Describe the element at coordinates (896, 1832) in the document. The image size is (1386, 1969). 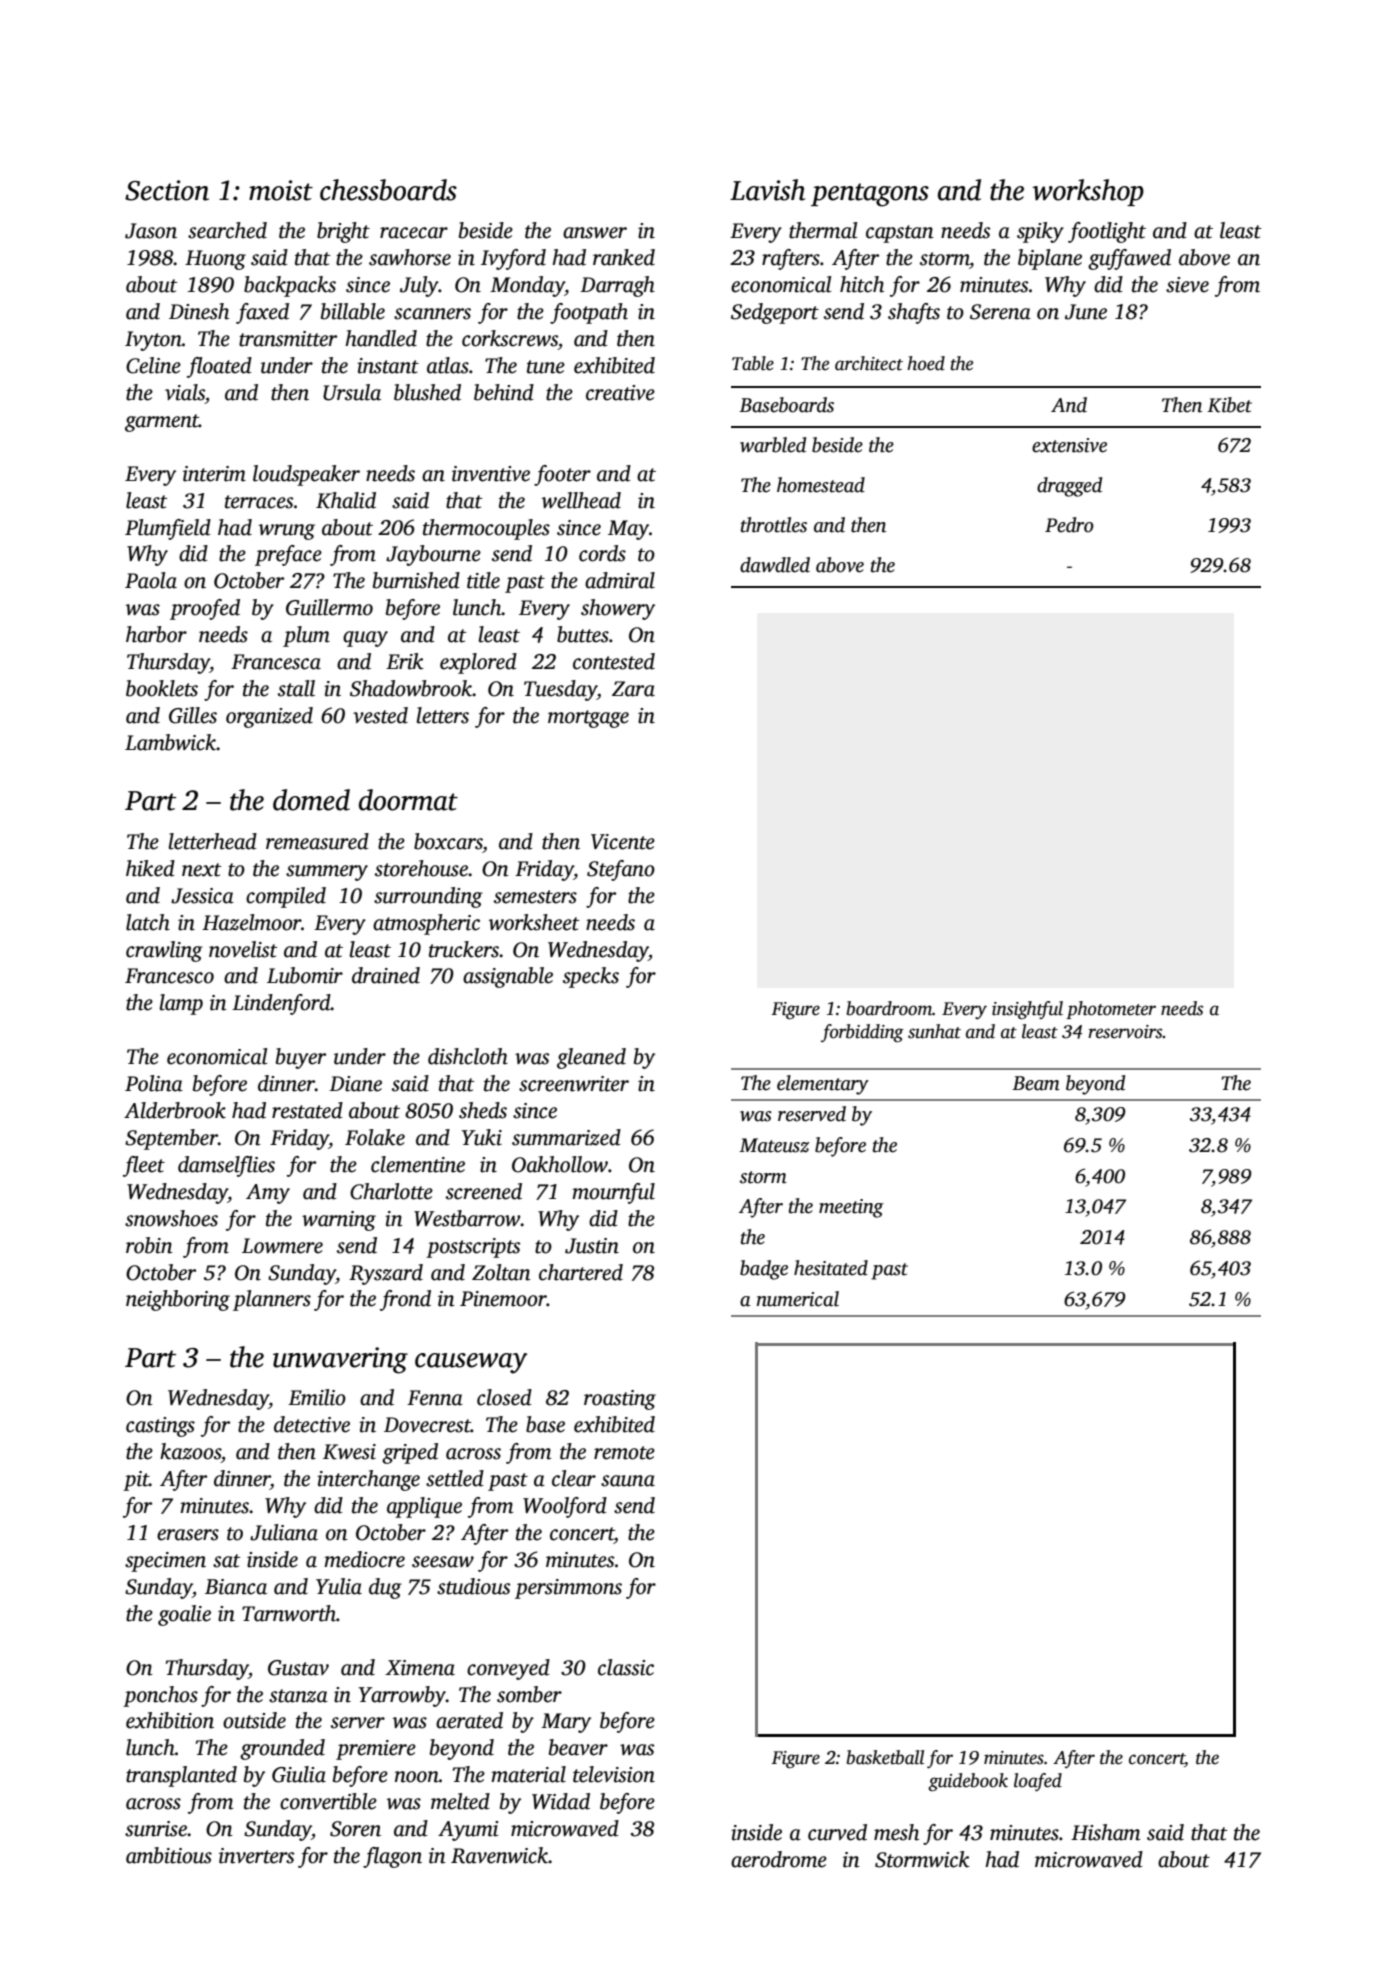
I see `mesh` at that location.
